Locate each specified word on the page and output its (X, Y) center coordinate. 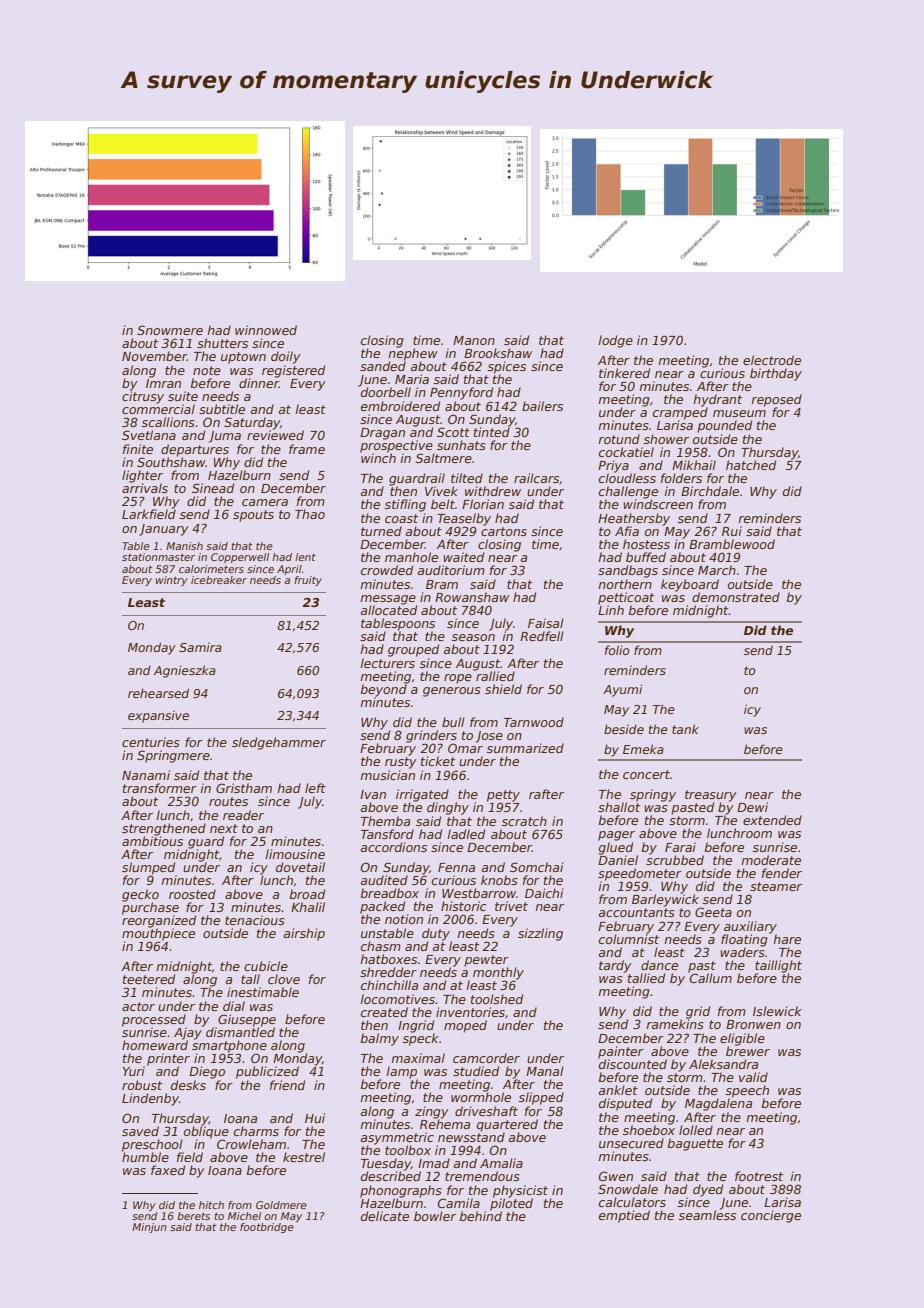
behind (481, 1216)
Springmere (173, 756)
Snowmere (170, 330)
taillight (778, 966)
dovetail (300, 867)
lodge (616, 341)
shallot (619, 807)
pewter (486, 961)
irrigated (422, 795)
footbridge (267, 1228)
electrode (772, 360)
